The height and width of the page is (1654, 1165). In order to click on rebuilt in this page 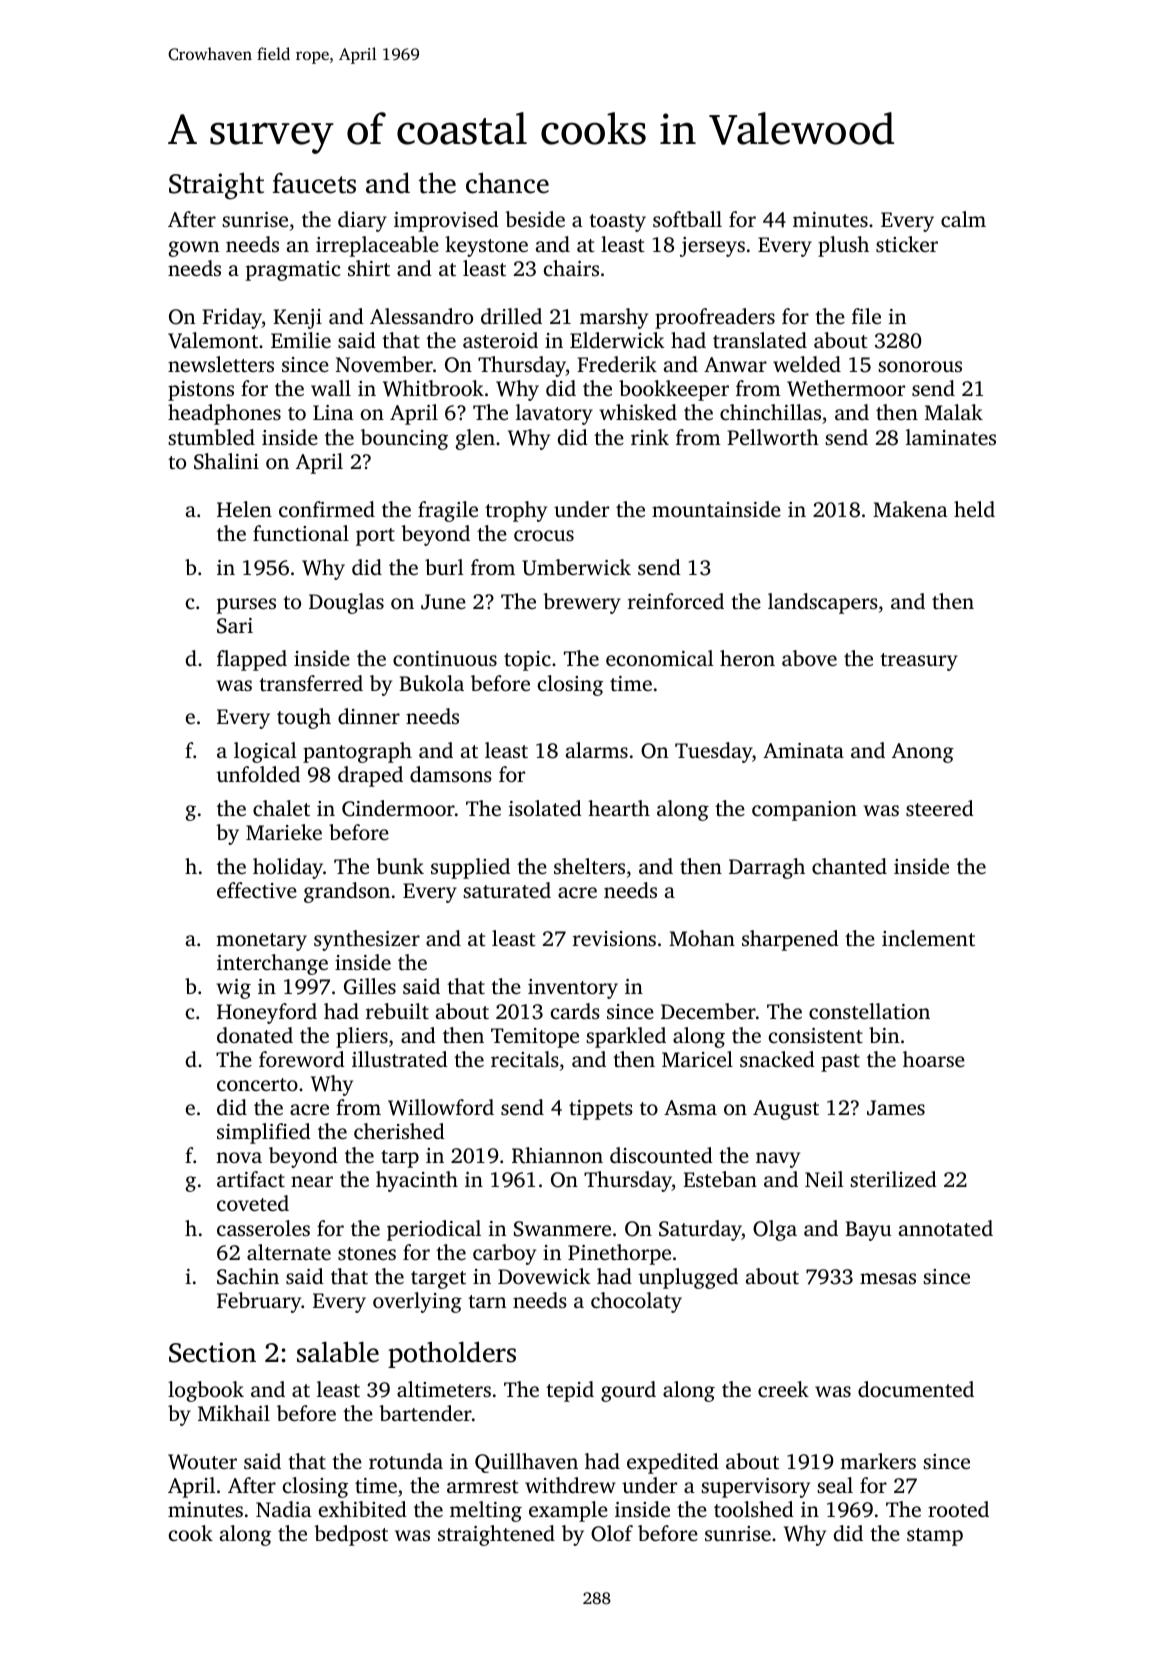, I will do `click(397, 1011)`.
